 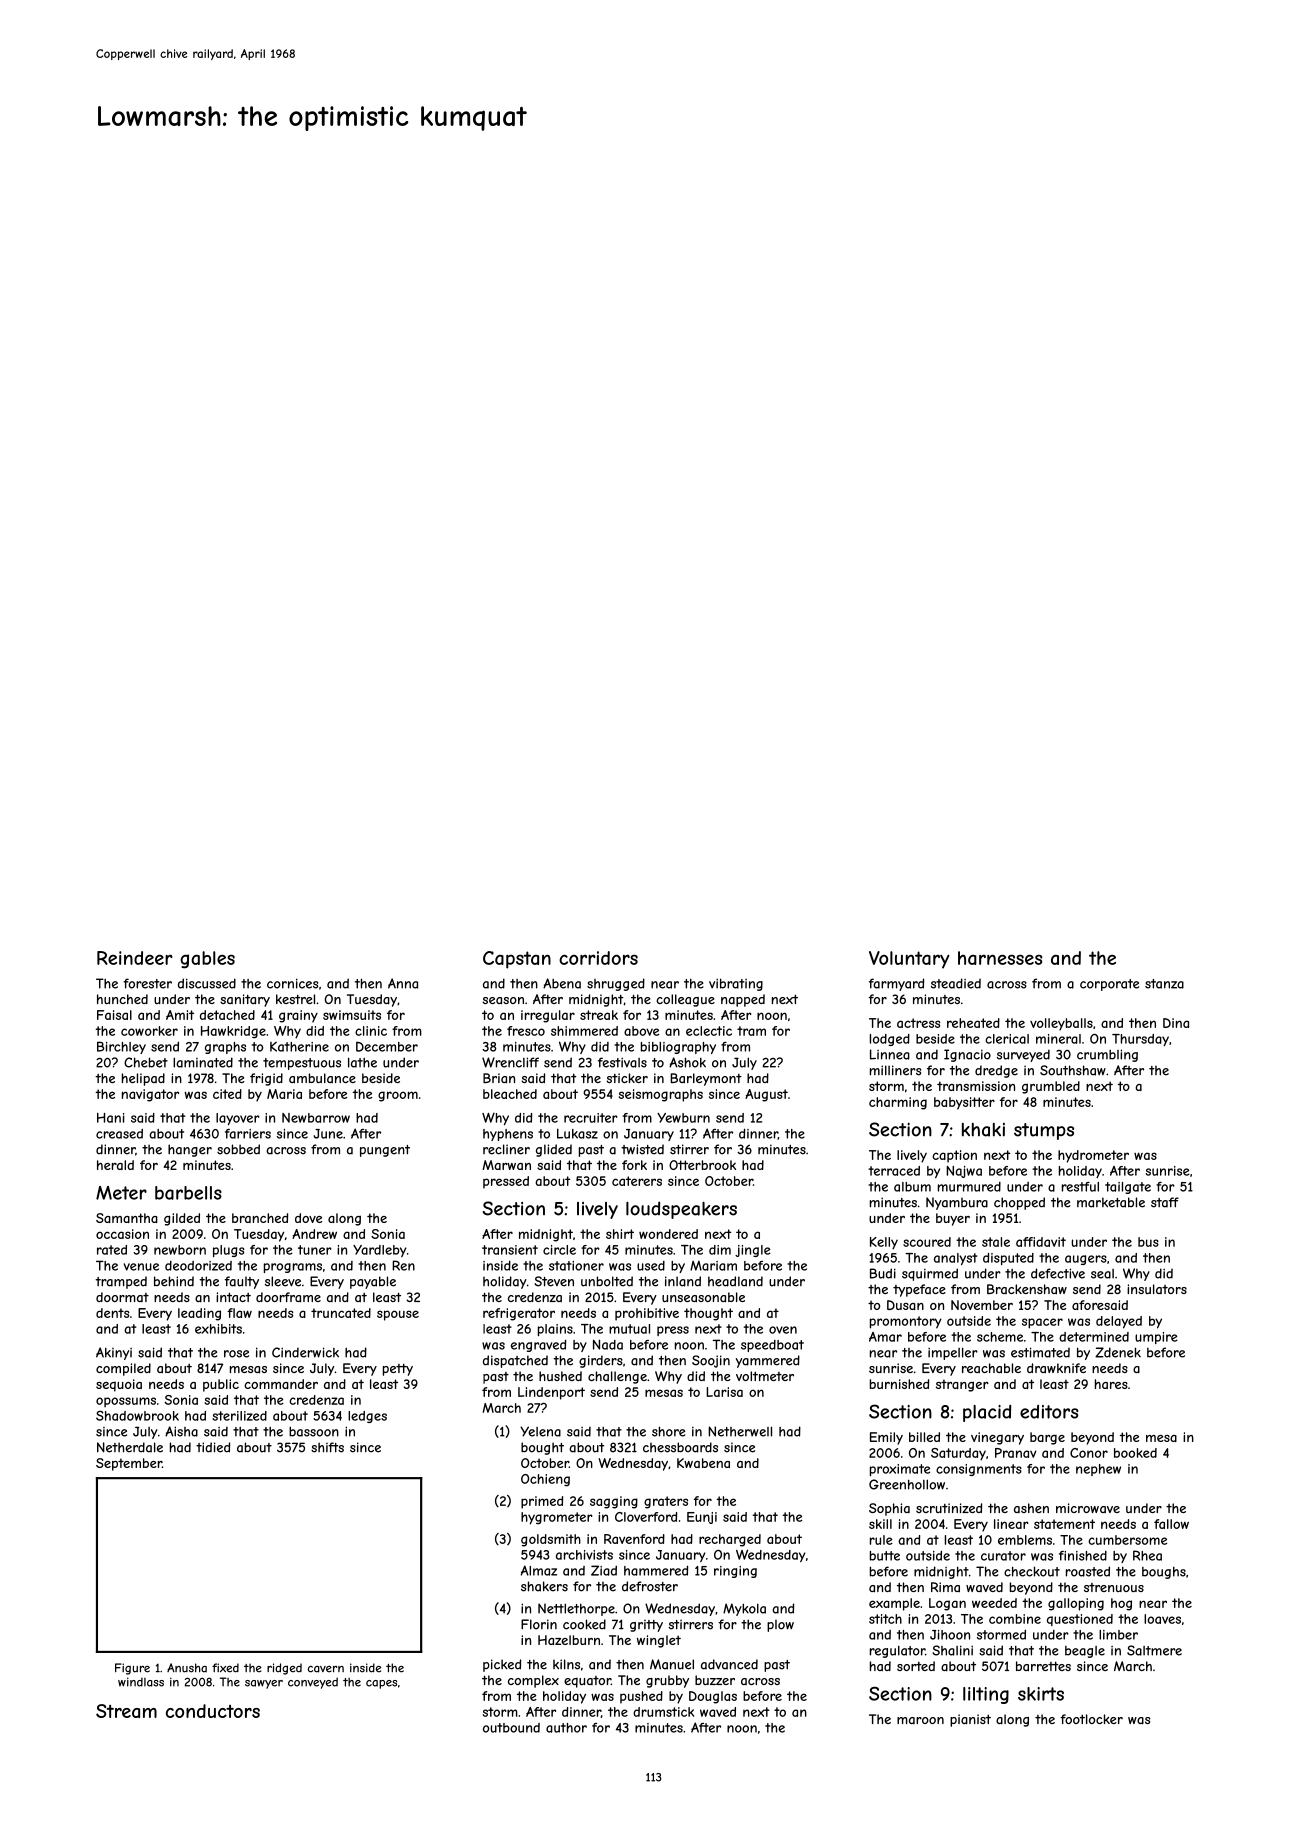 What do you see at coordinates (381, 1684) in the screenshot?
I see `capes` at bounding box center [381, 1684].
